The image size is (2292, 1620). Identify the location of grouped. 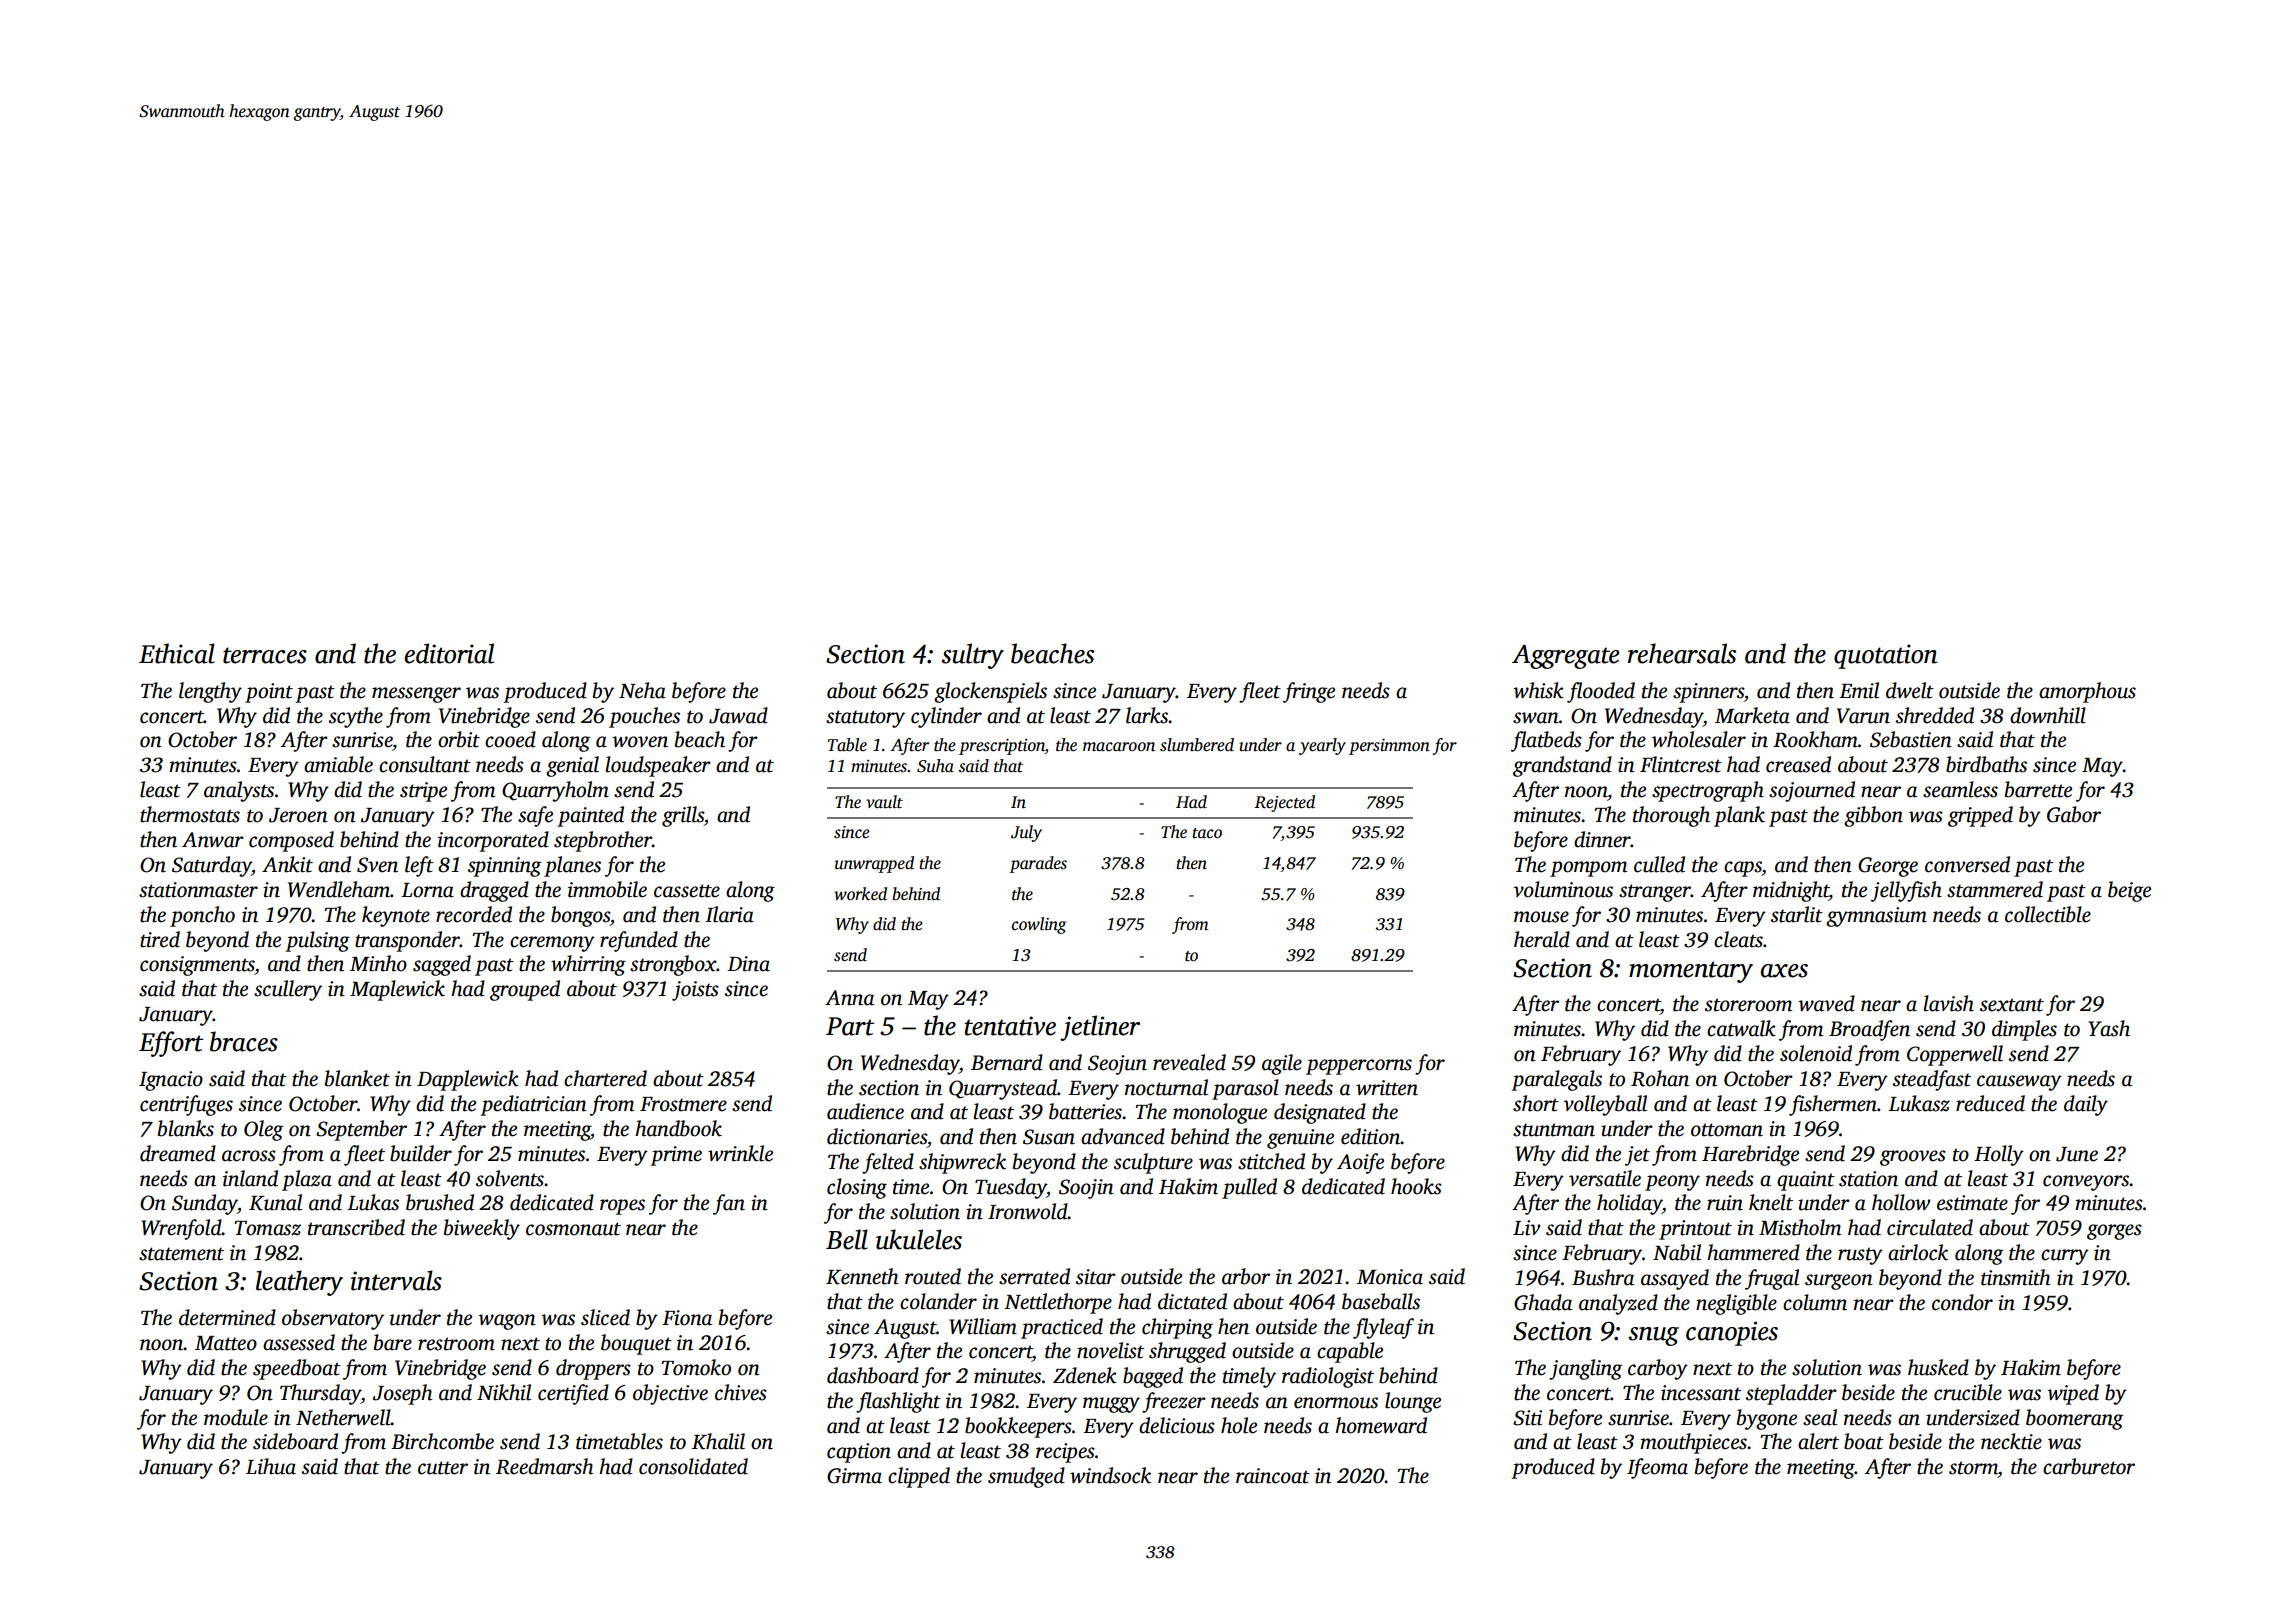
(525, 990).
